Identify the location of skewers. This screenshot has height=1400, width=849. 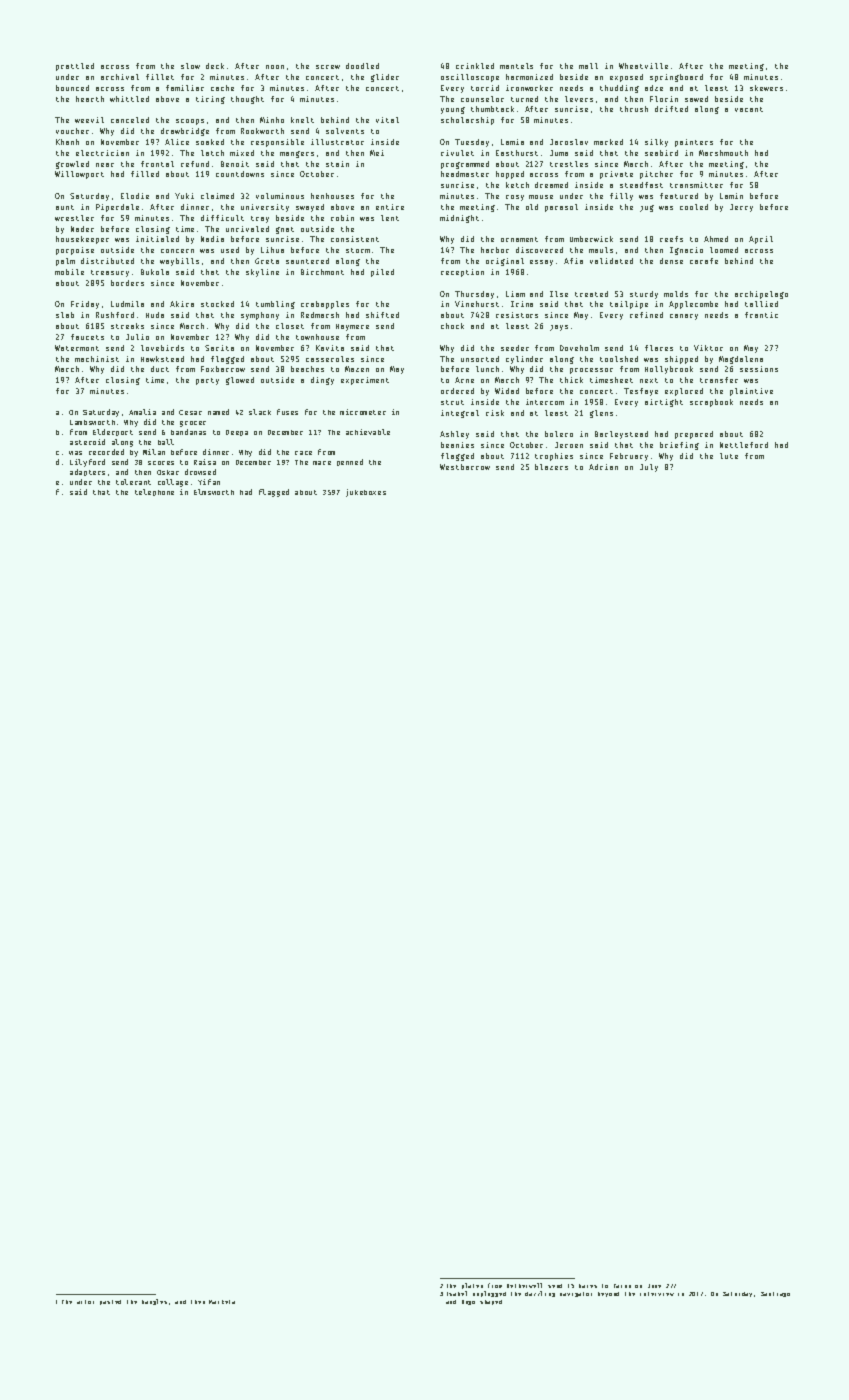
(766, 88).
